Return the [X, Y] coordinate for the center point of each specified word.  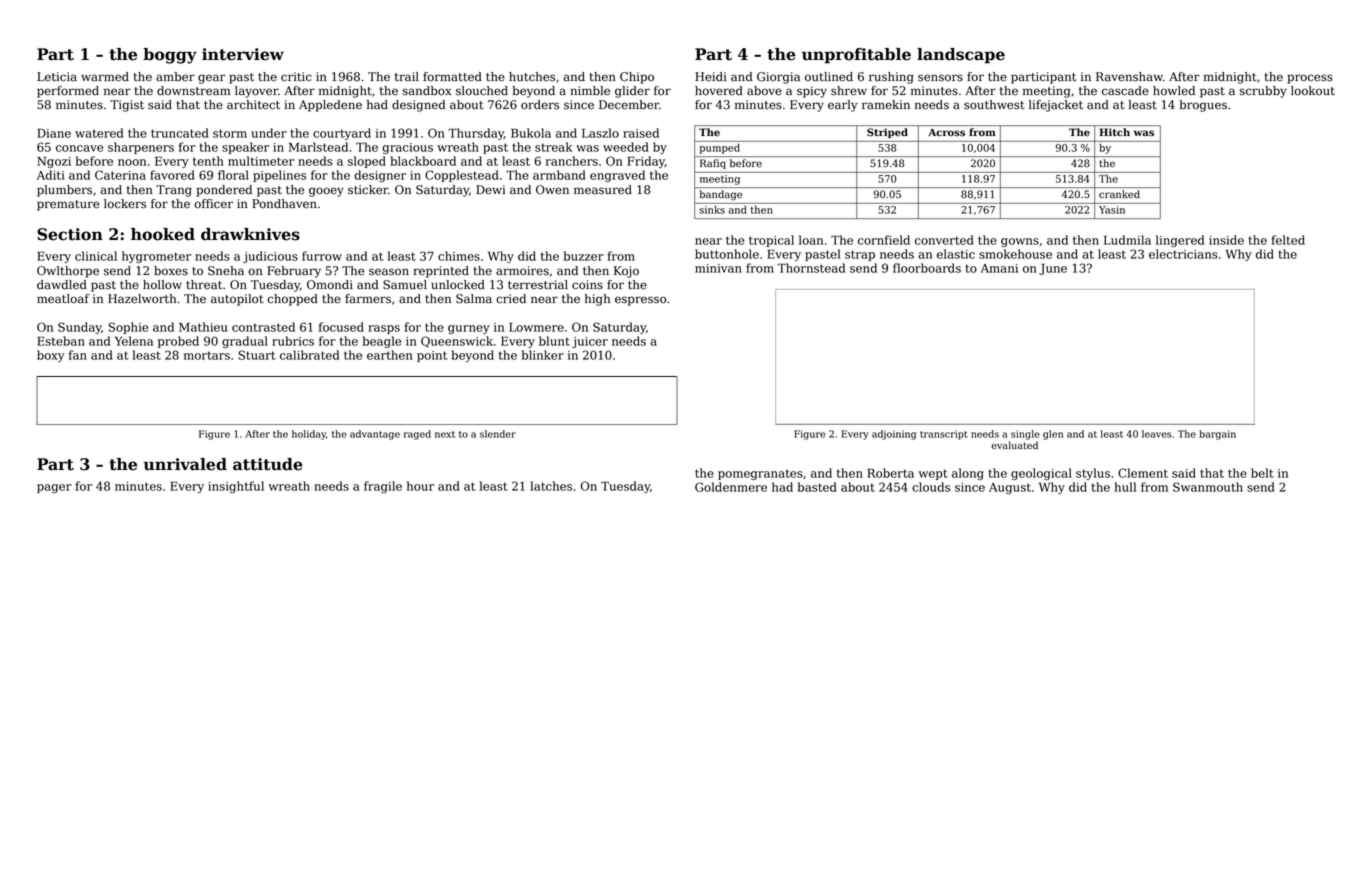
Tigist [127, 106]
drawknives [250, 234]
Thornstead [811, 268]
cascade [1125, 91]
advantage [375, 435]
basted [817, 487]
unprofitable [856, 56]
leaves [1157, 434]
